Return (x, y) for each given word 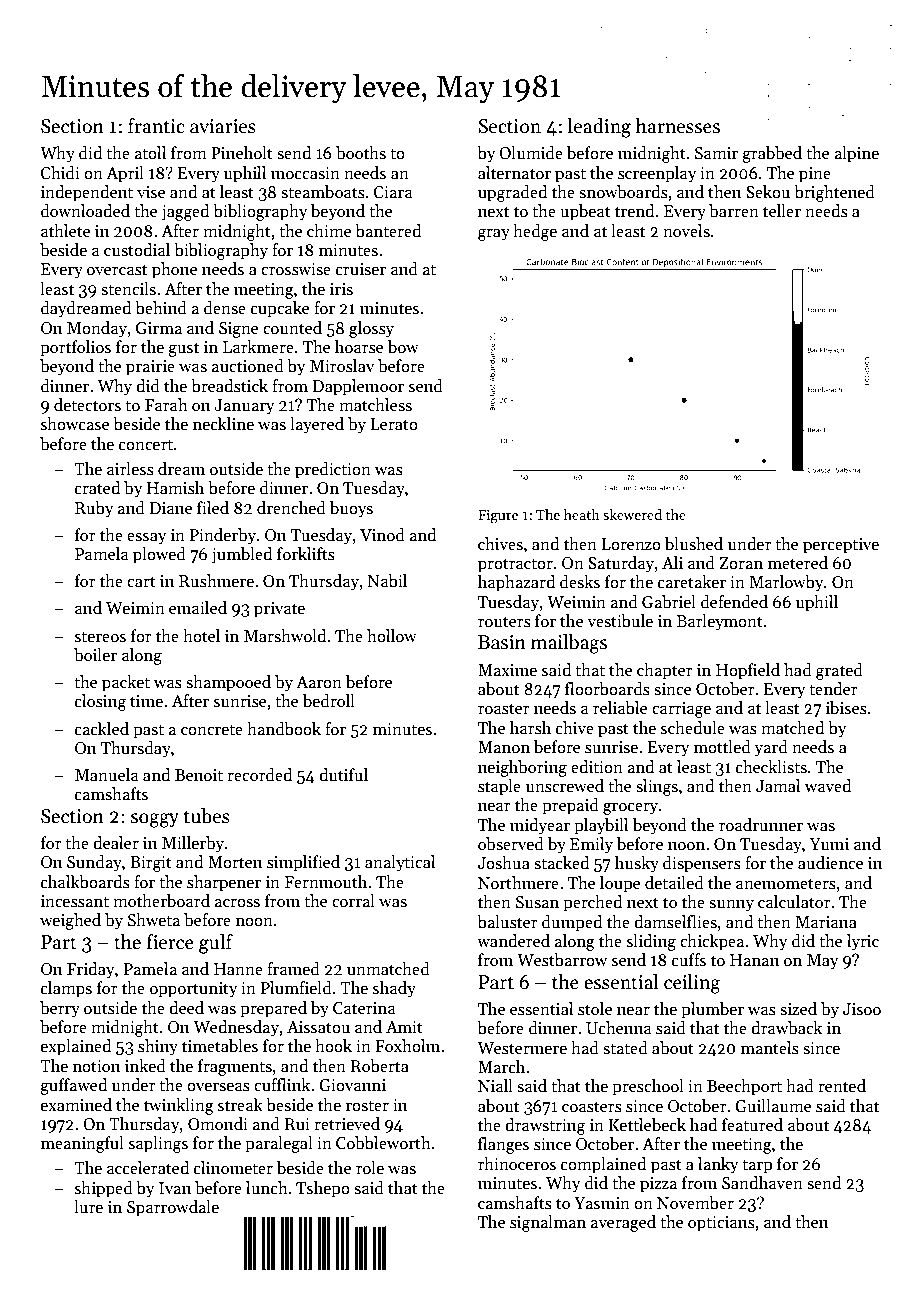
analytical (400, 863)
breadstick (229, 386)
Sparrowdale (173, 1208)
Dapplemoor (358, 387)
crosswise (296, 269)
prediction (333, 470)
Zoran (741, 563)
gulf (216, 944)
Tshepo (323, 1189)
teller (782, 211)
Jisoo (862, 1009)
